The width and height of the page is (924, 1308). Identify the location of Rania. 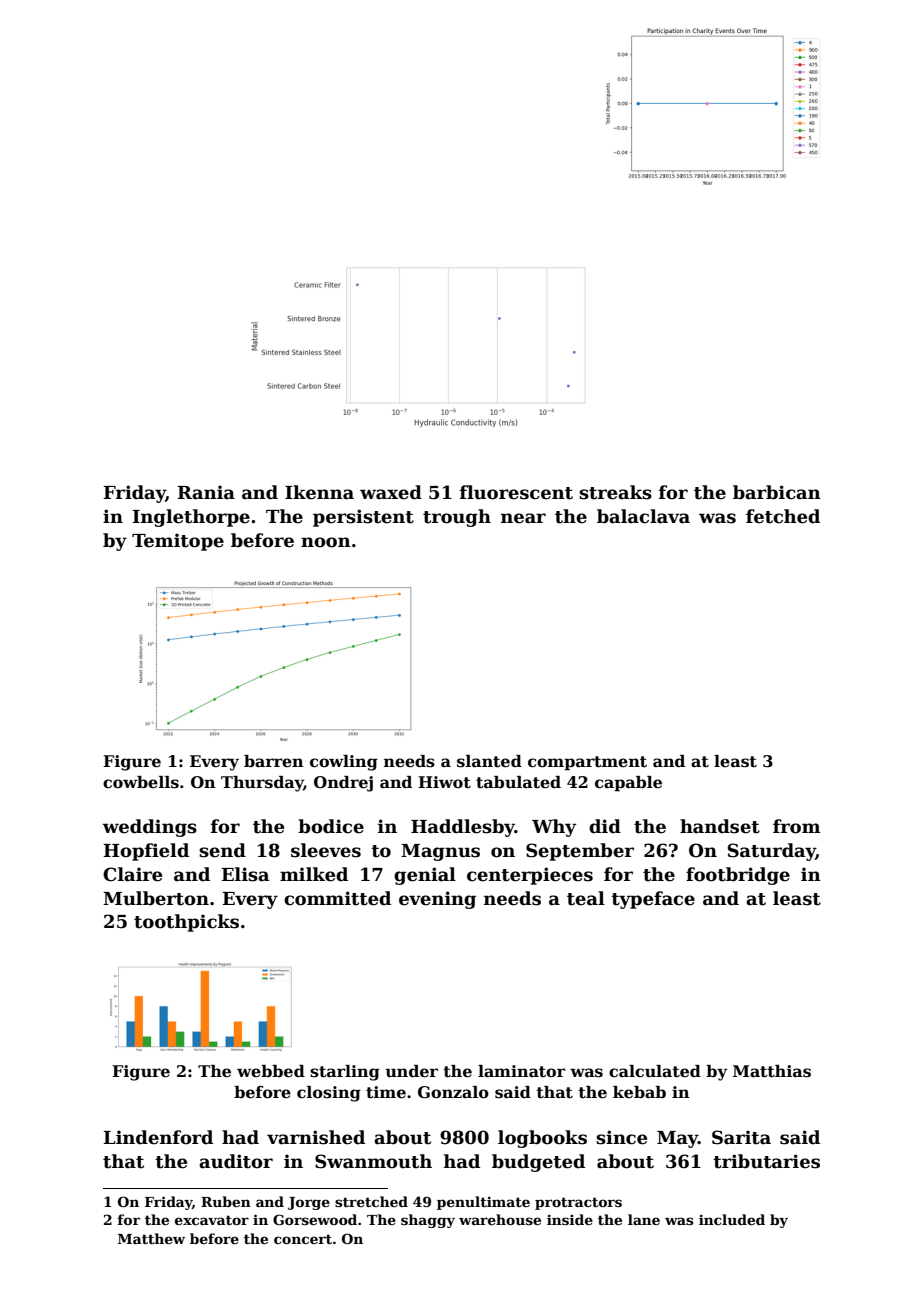
(206, 492).
